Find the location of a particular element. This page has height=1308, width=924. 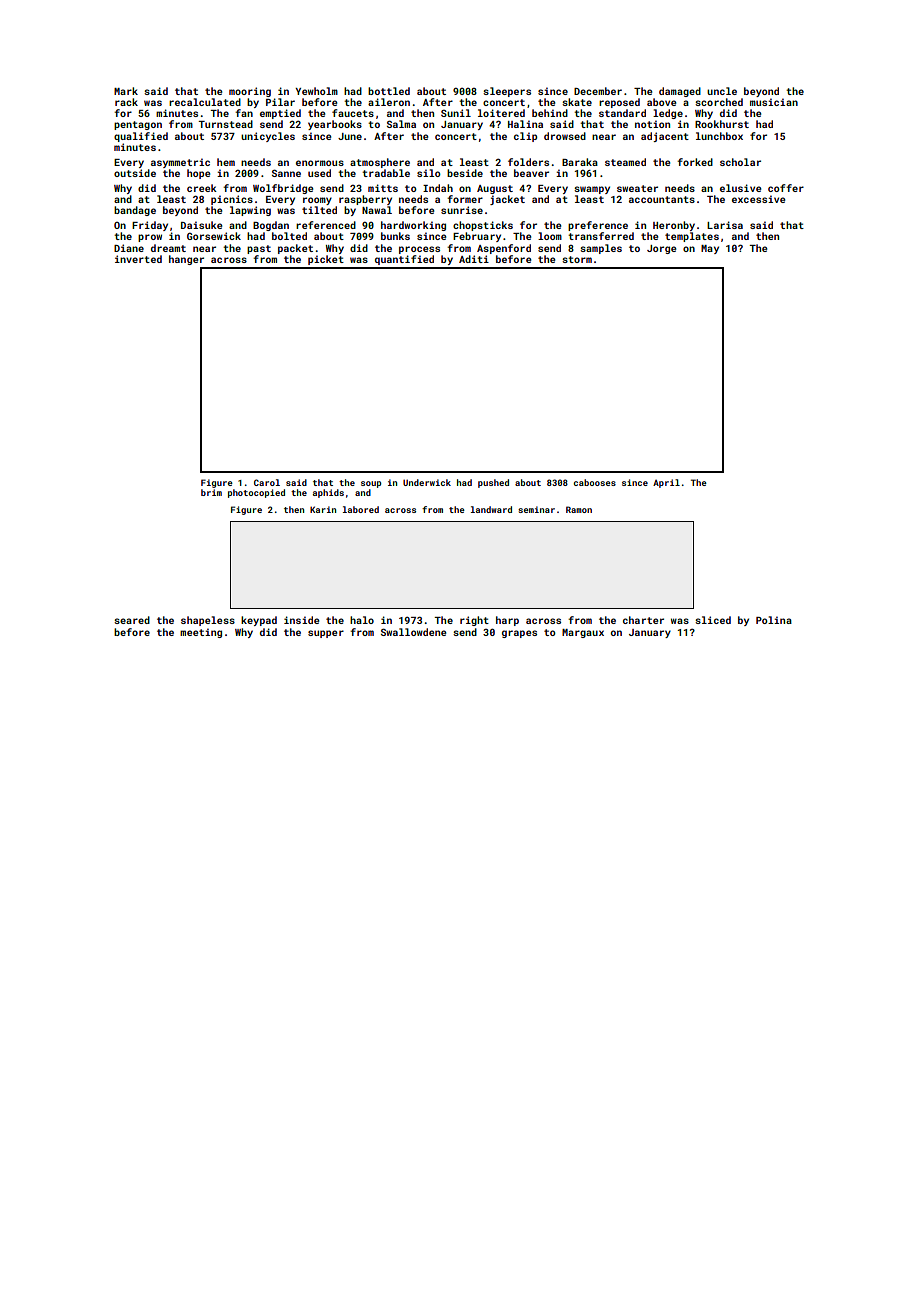

seared is located at coordinates (132, 620).
